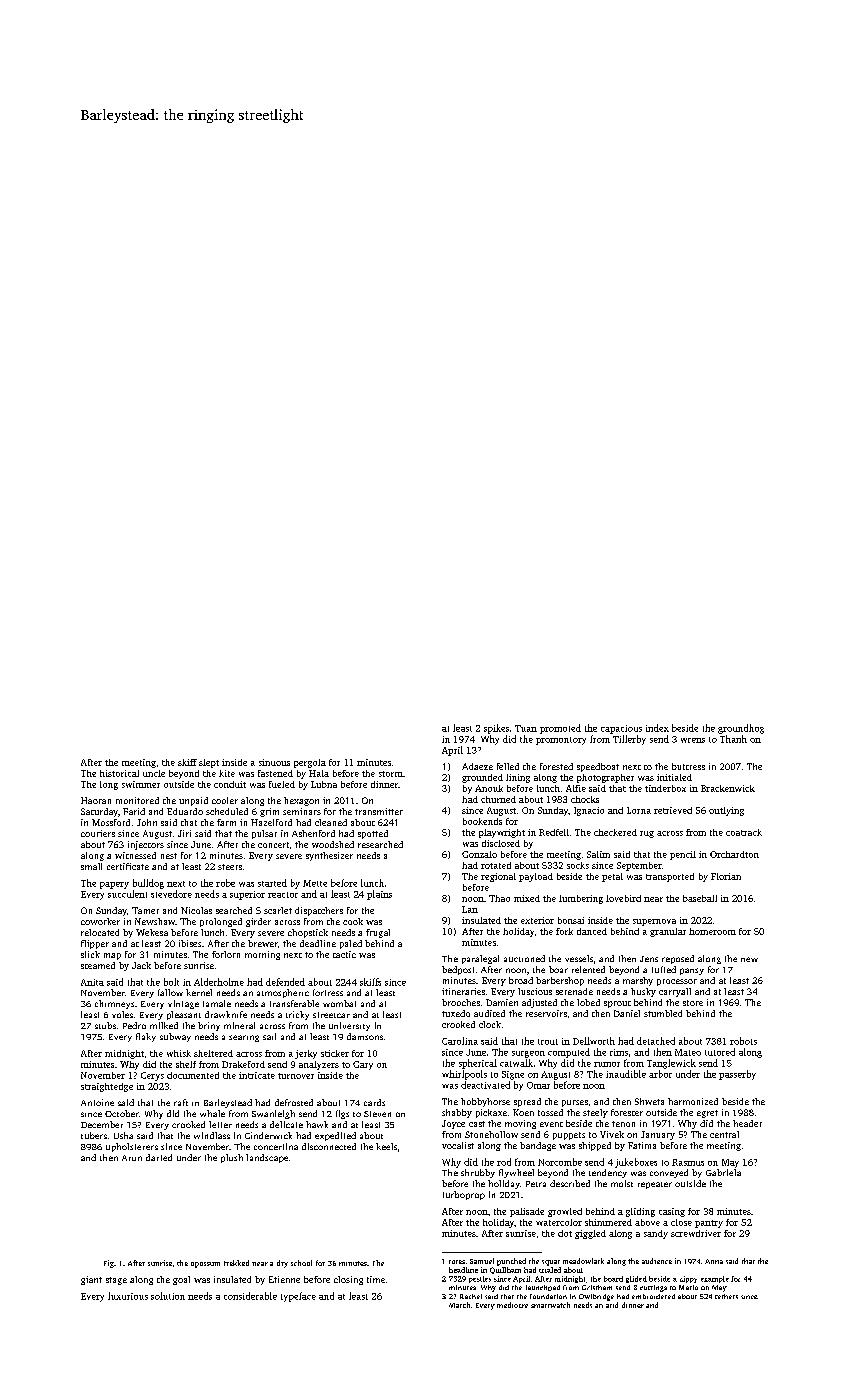 This screenshot has height=1400, width=849. What do you see at coordinates (726, 1296) in the screenshot?
I see `tethers` at bounding box center [726, 1296].
